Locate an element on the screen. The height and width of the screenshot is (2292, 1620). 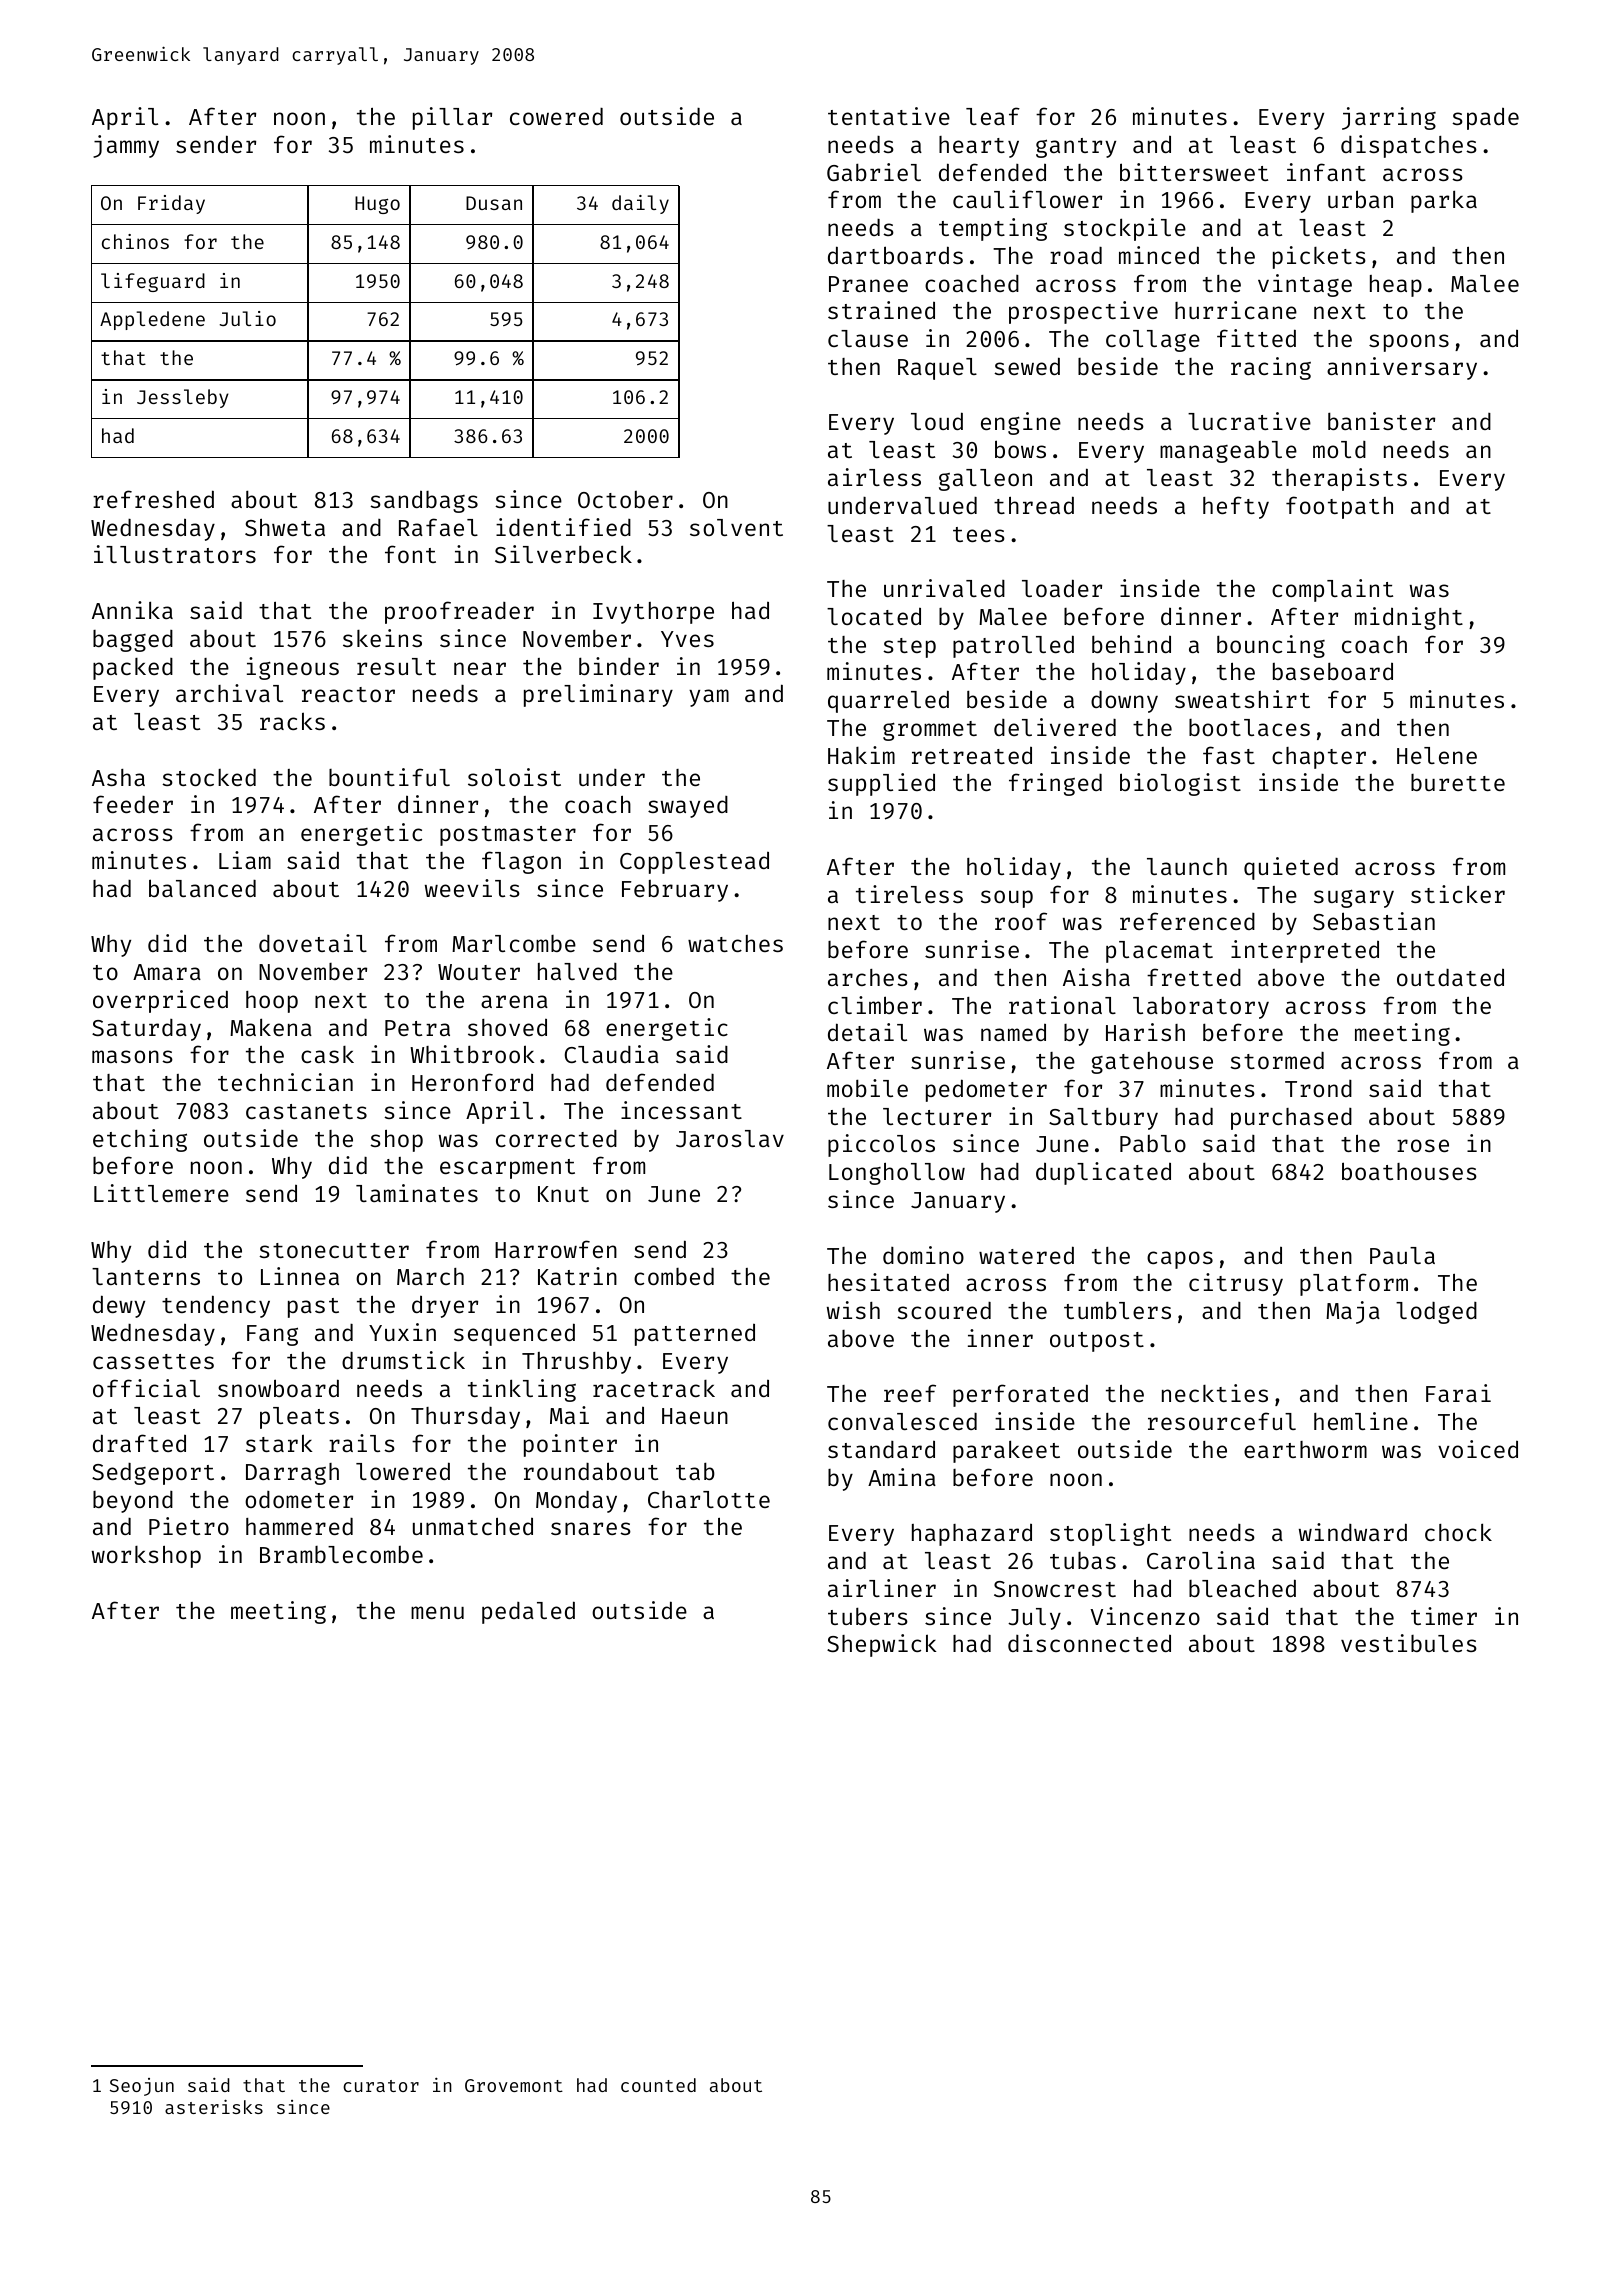
airliner is located at coordinates (882, 1588).
